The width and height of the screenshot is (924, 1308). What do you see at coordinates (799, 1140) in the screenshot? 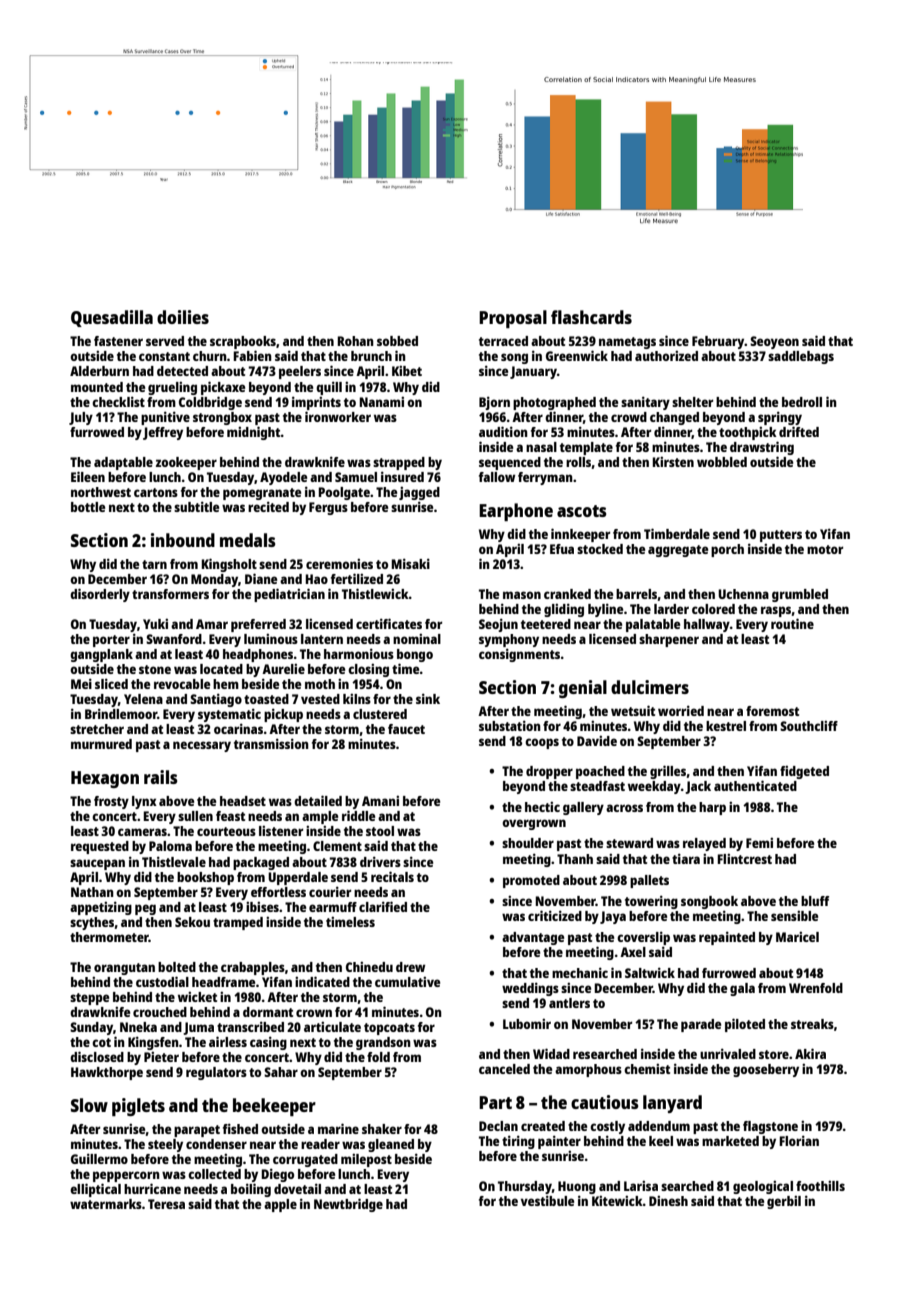
I see `Florian` at bounding box center [799, 1140].
